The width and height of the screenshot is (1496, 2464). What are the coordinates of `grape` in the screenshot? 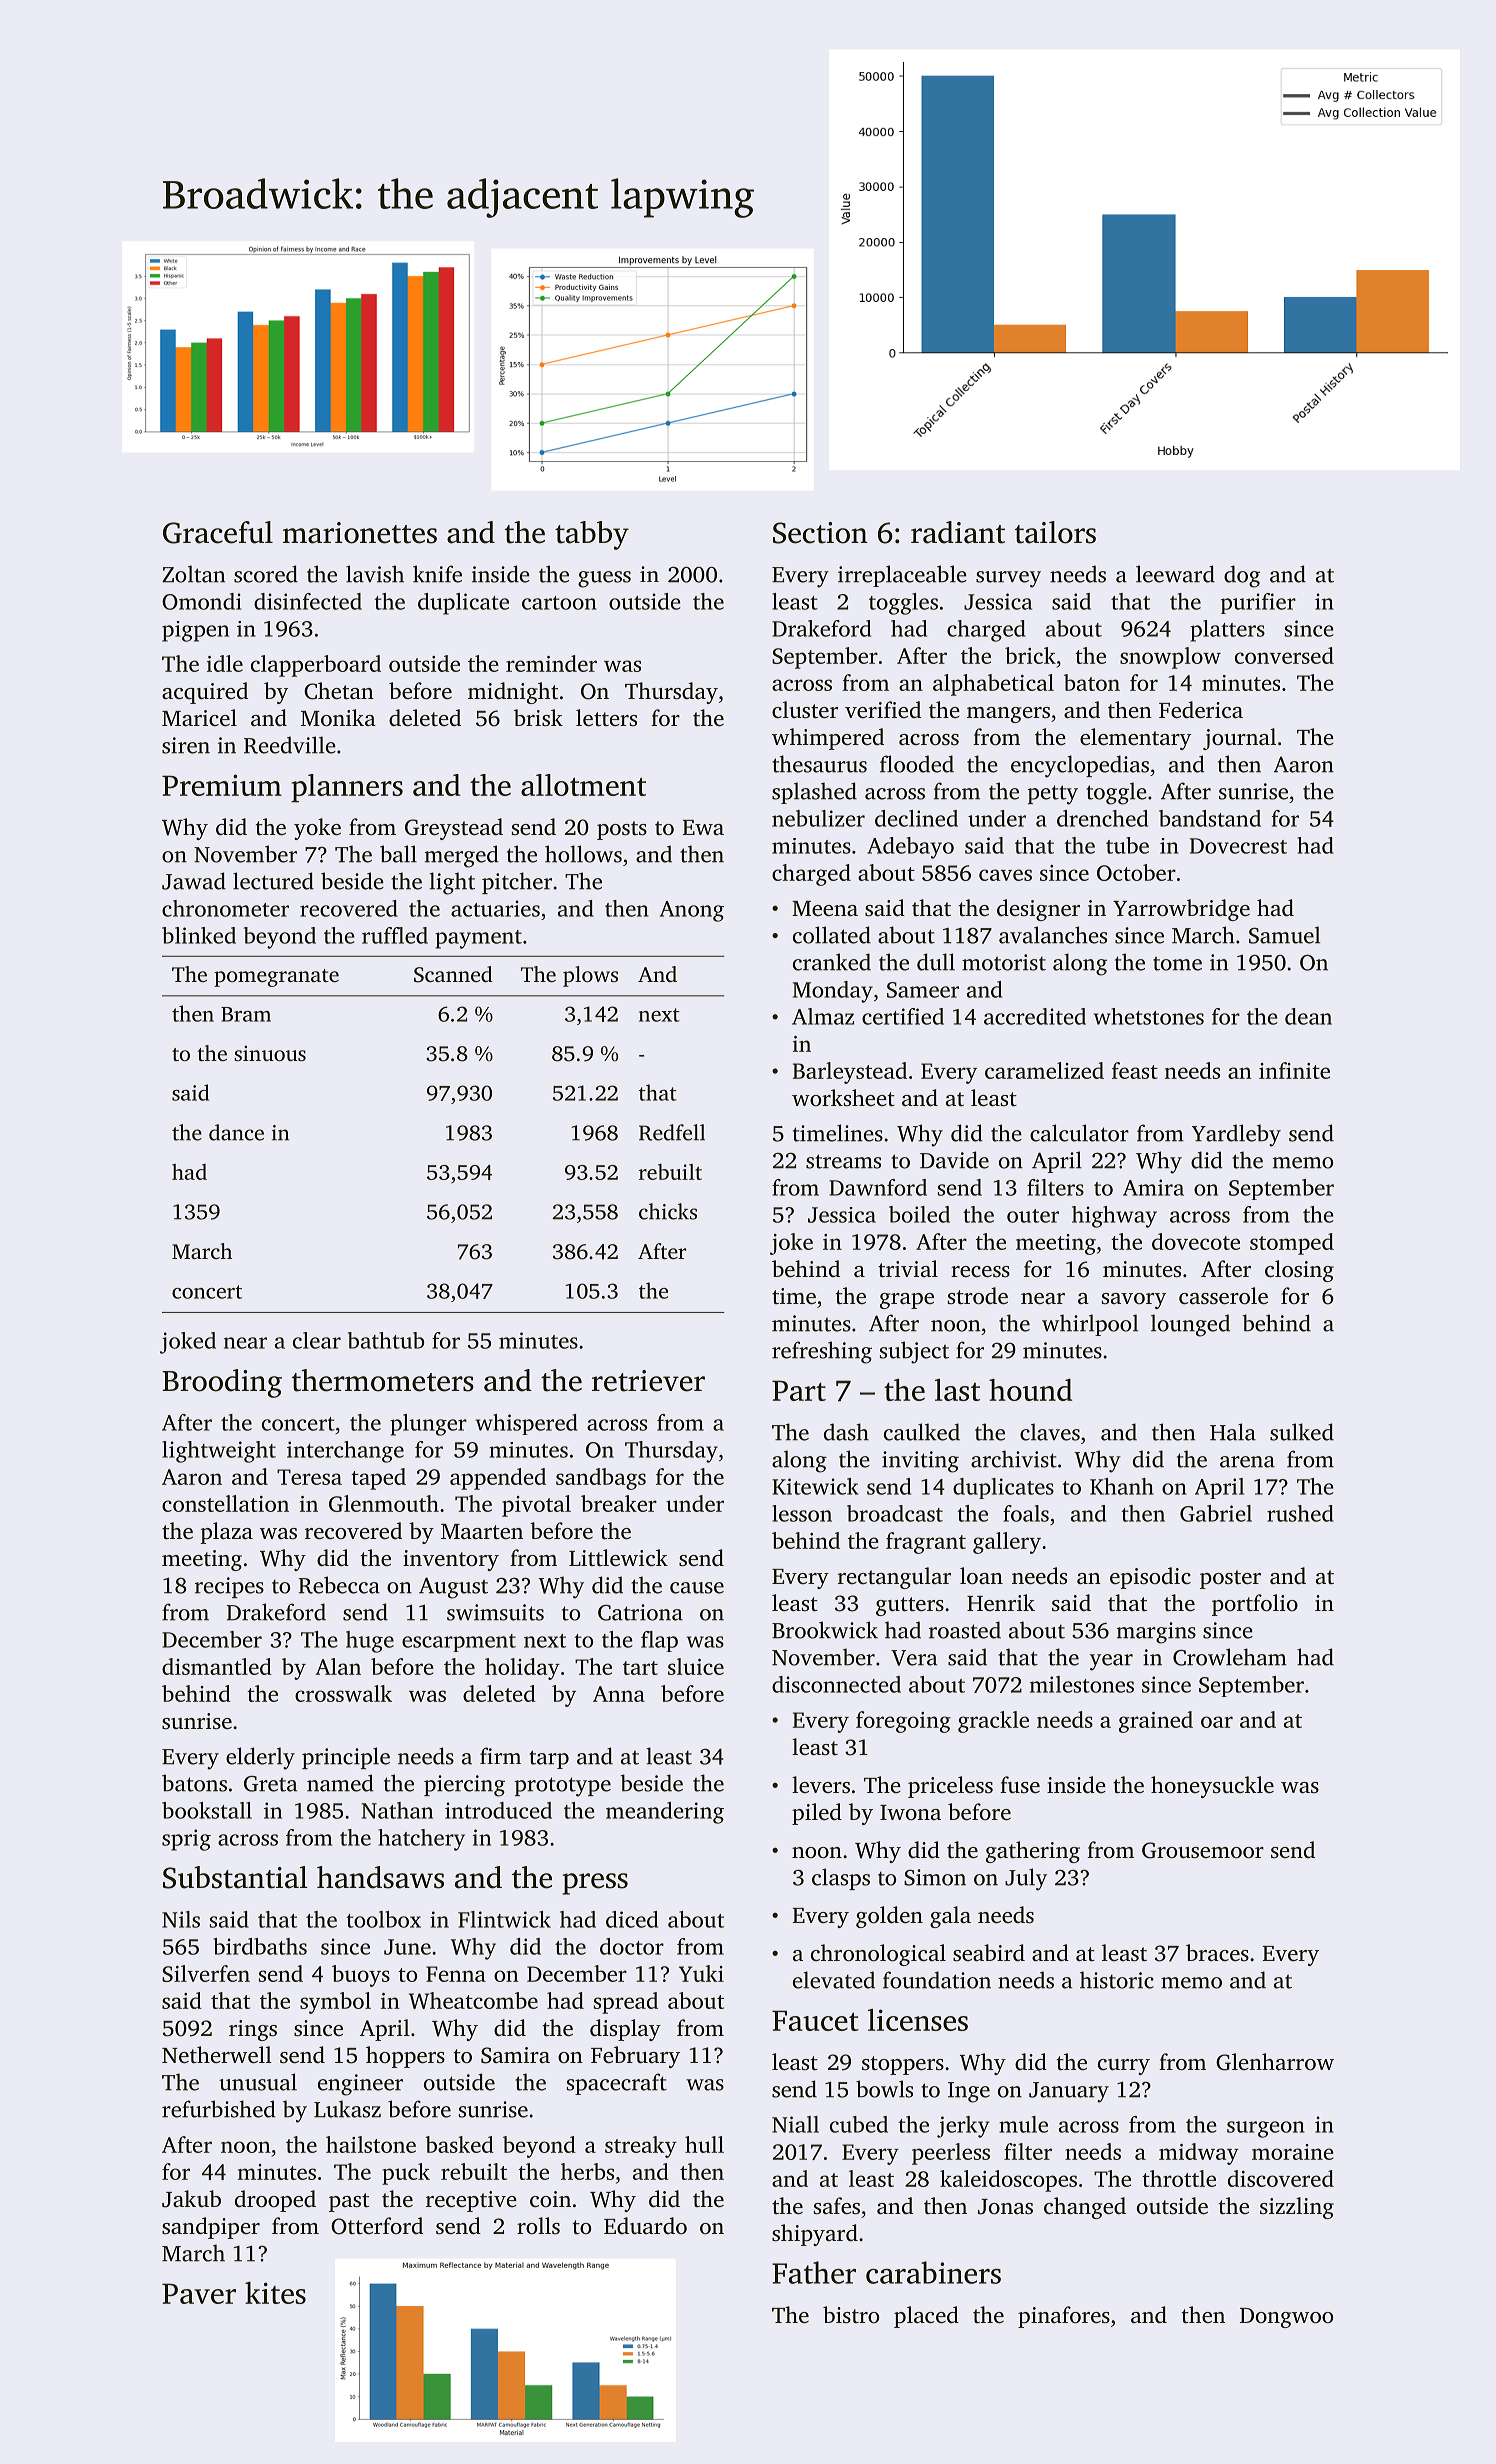 It's located at (907, 1301).
